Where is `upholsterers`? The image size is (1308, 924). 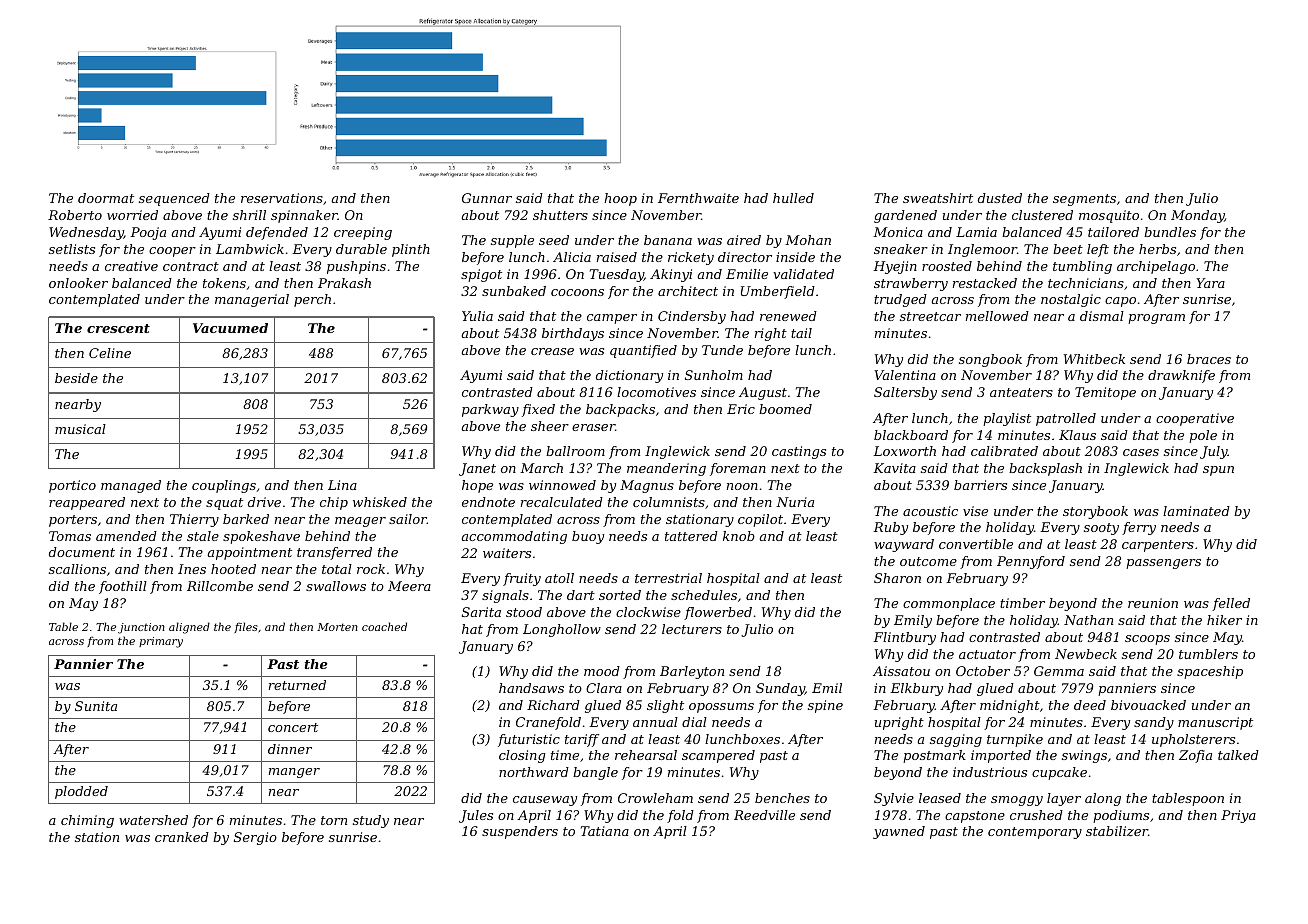 upholsterers is located at coordinates (1193, 740).
